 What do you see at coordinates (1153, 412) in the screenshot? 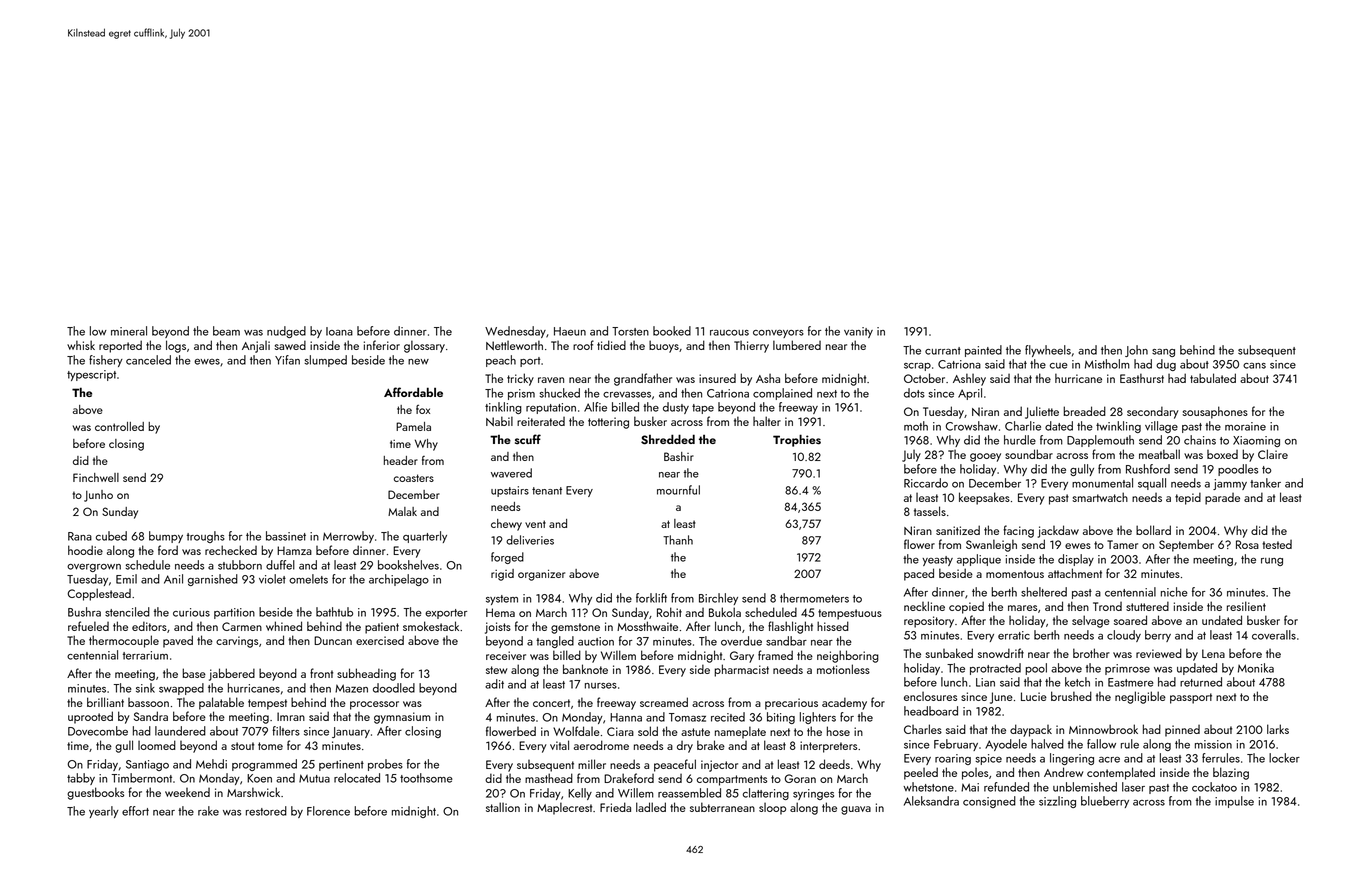
I see `secondary` at bounding box center [1153, 412].
